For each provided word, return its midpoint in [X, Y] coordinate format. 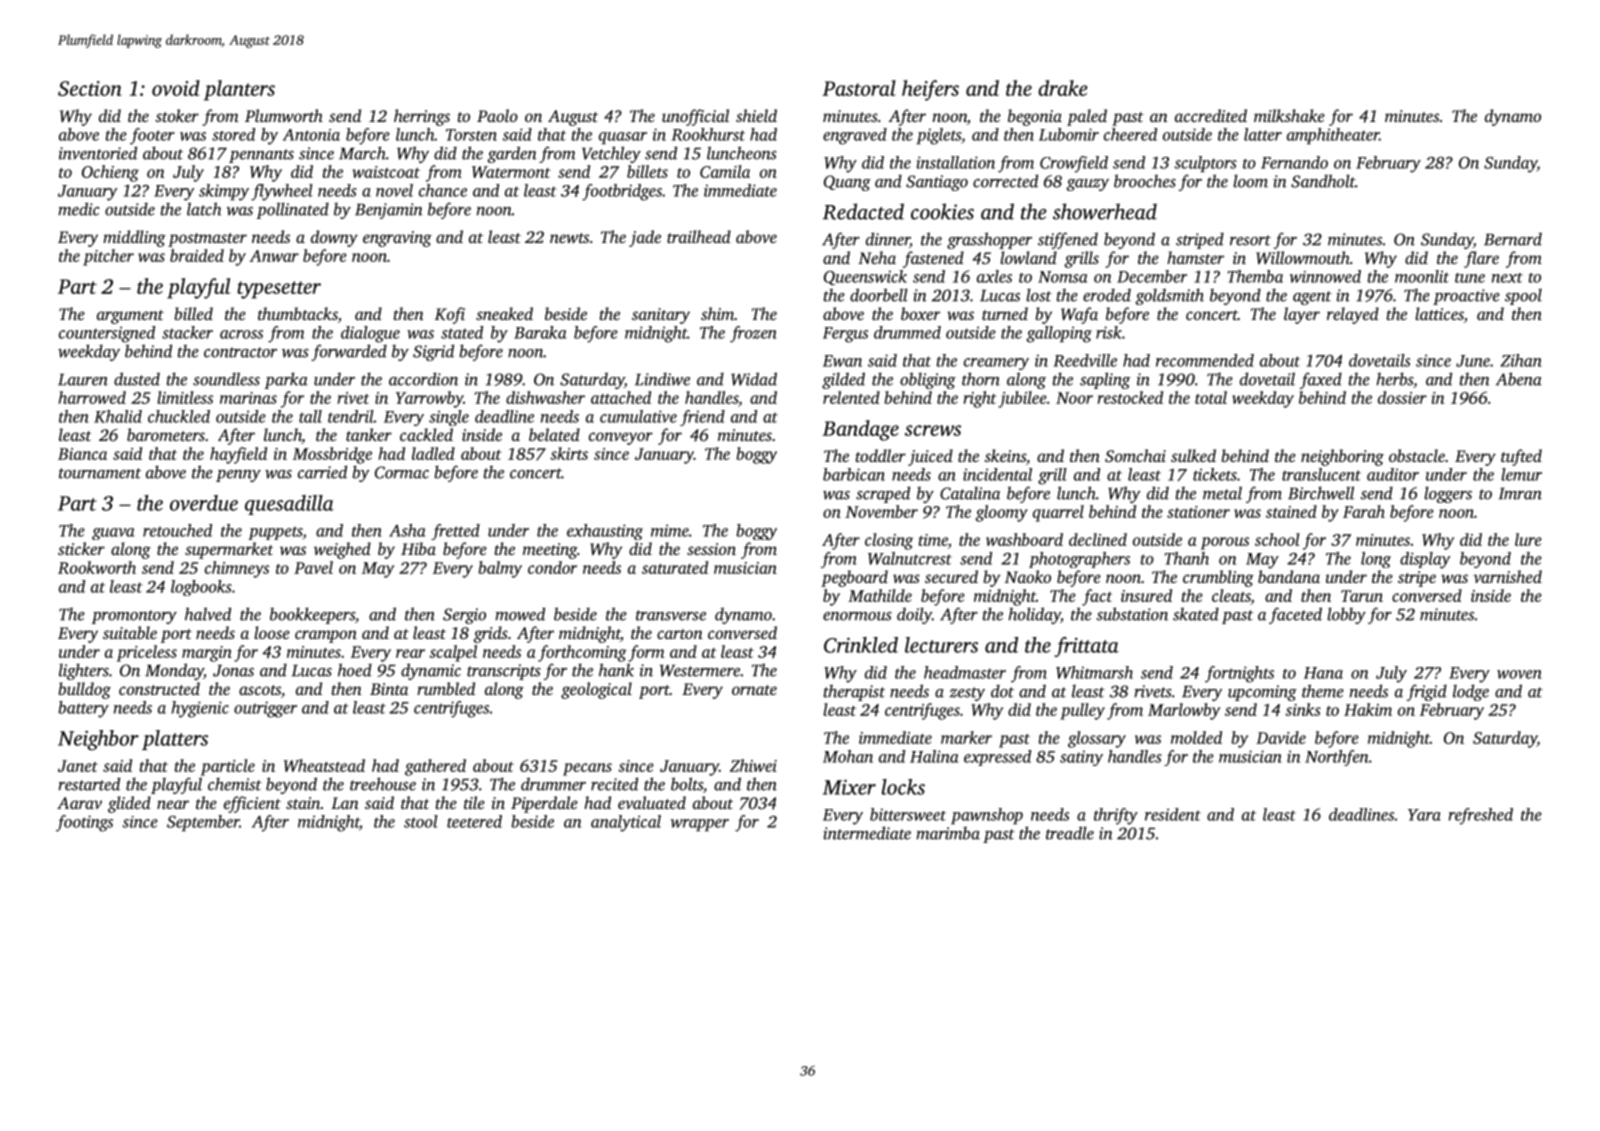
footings [84, 823]
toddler [881, 455]
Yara [1424, 815]
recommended [1205, 360]
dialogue [370, 334]
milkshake [1289, 115]
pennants [261, 156]
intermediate [867, 833]
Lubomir [1069, 134]
